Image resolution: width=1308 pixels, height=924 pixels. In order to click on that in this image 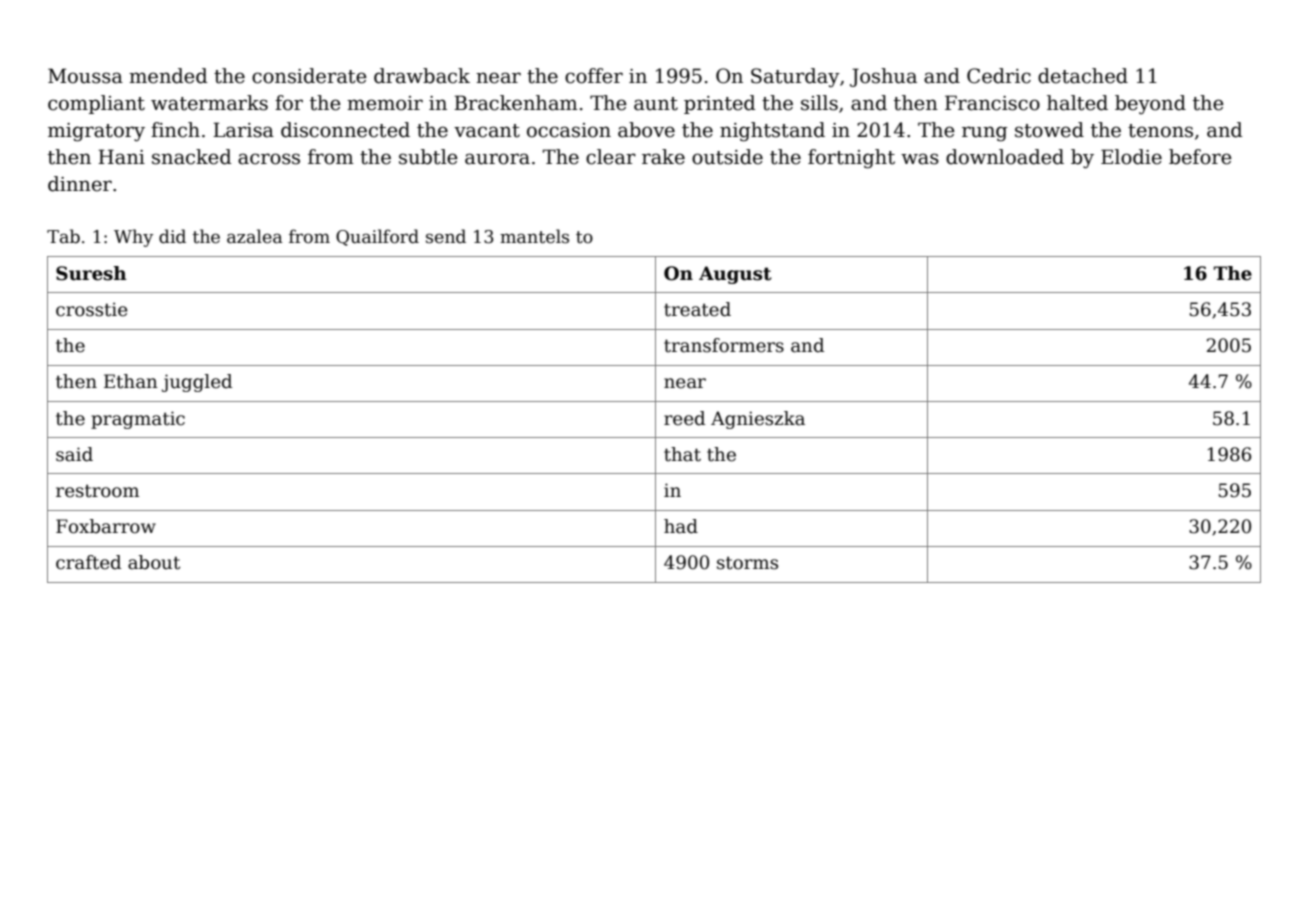, I will do `click(682, 454)`.
